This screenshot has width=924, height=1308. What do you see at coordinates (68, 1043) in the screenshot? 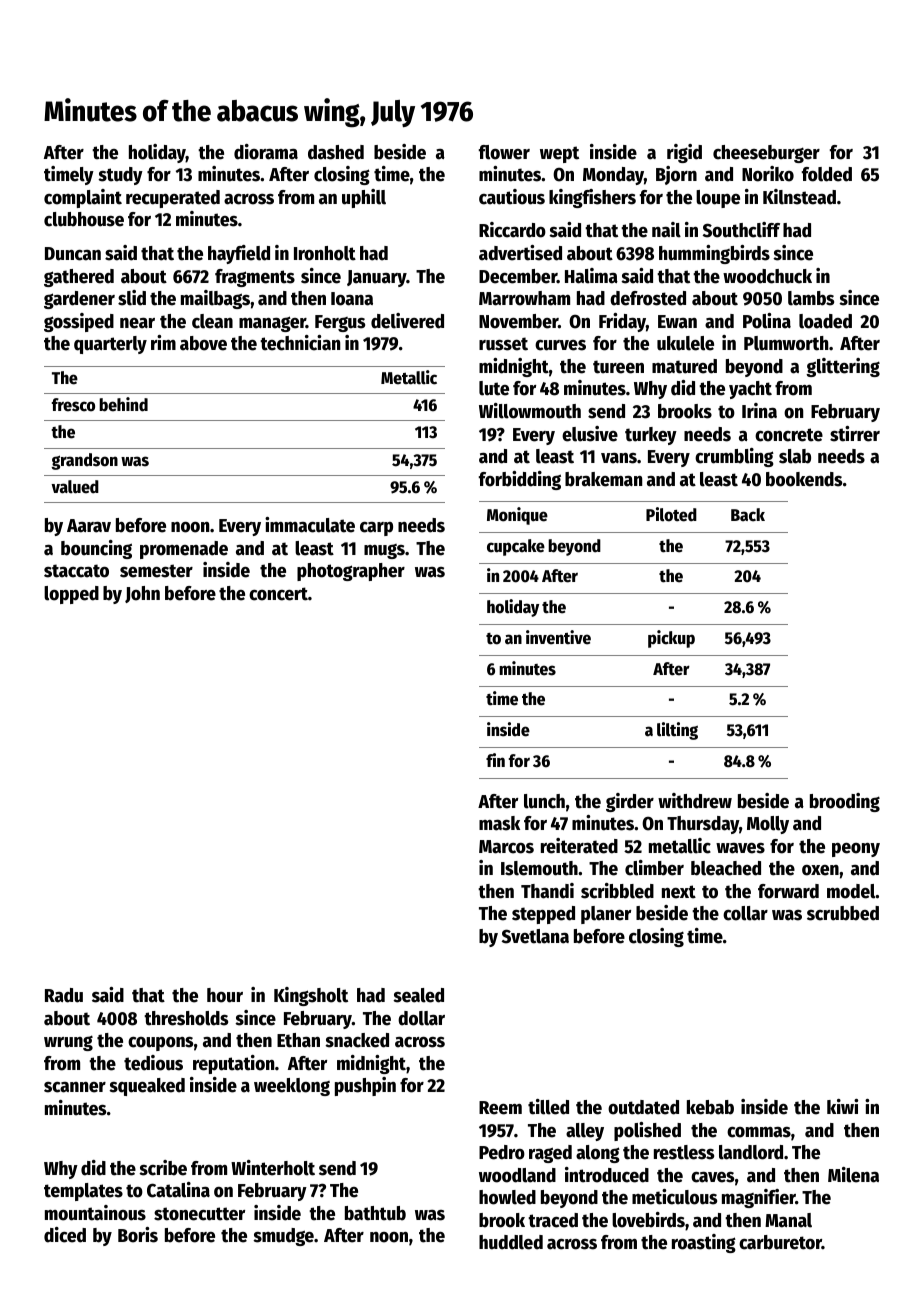
I see `wrung` at bounding box center [68, 1043].
